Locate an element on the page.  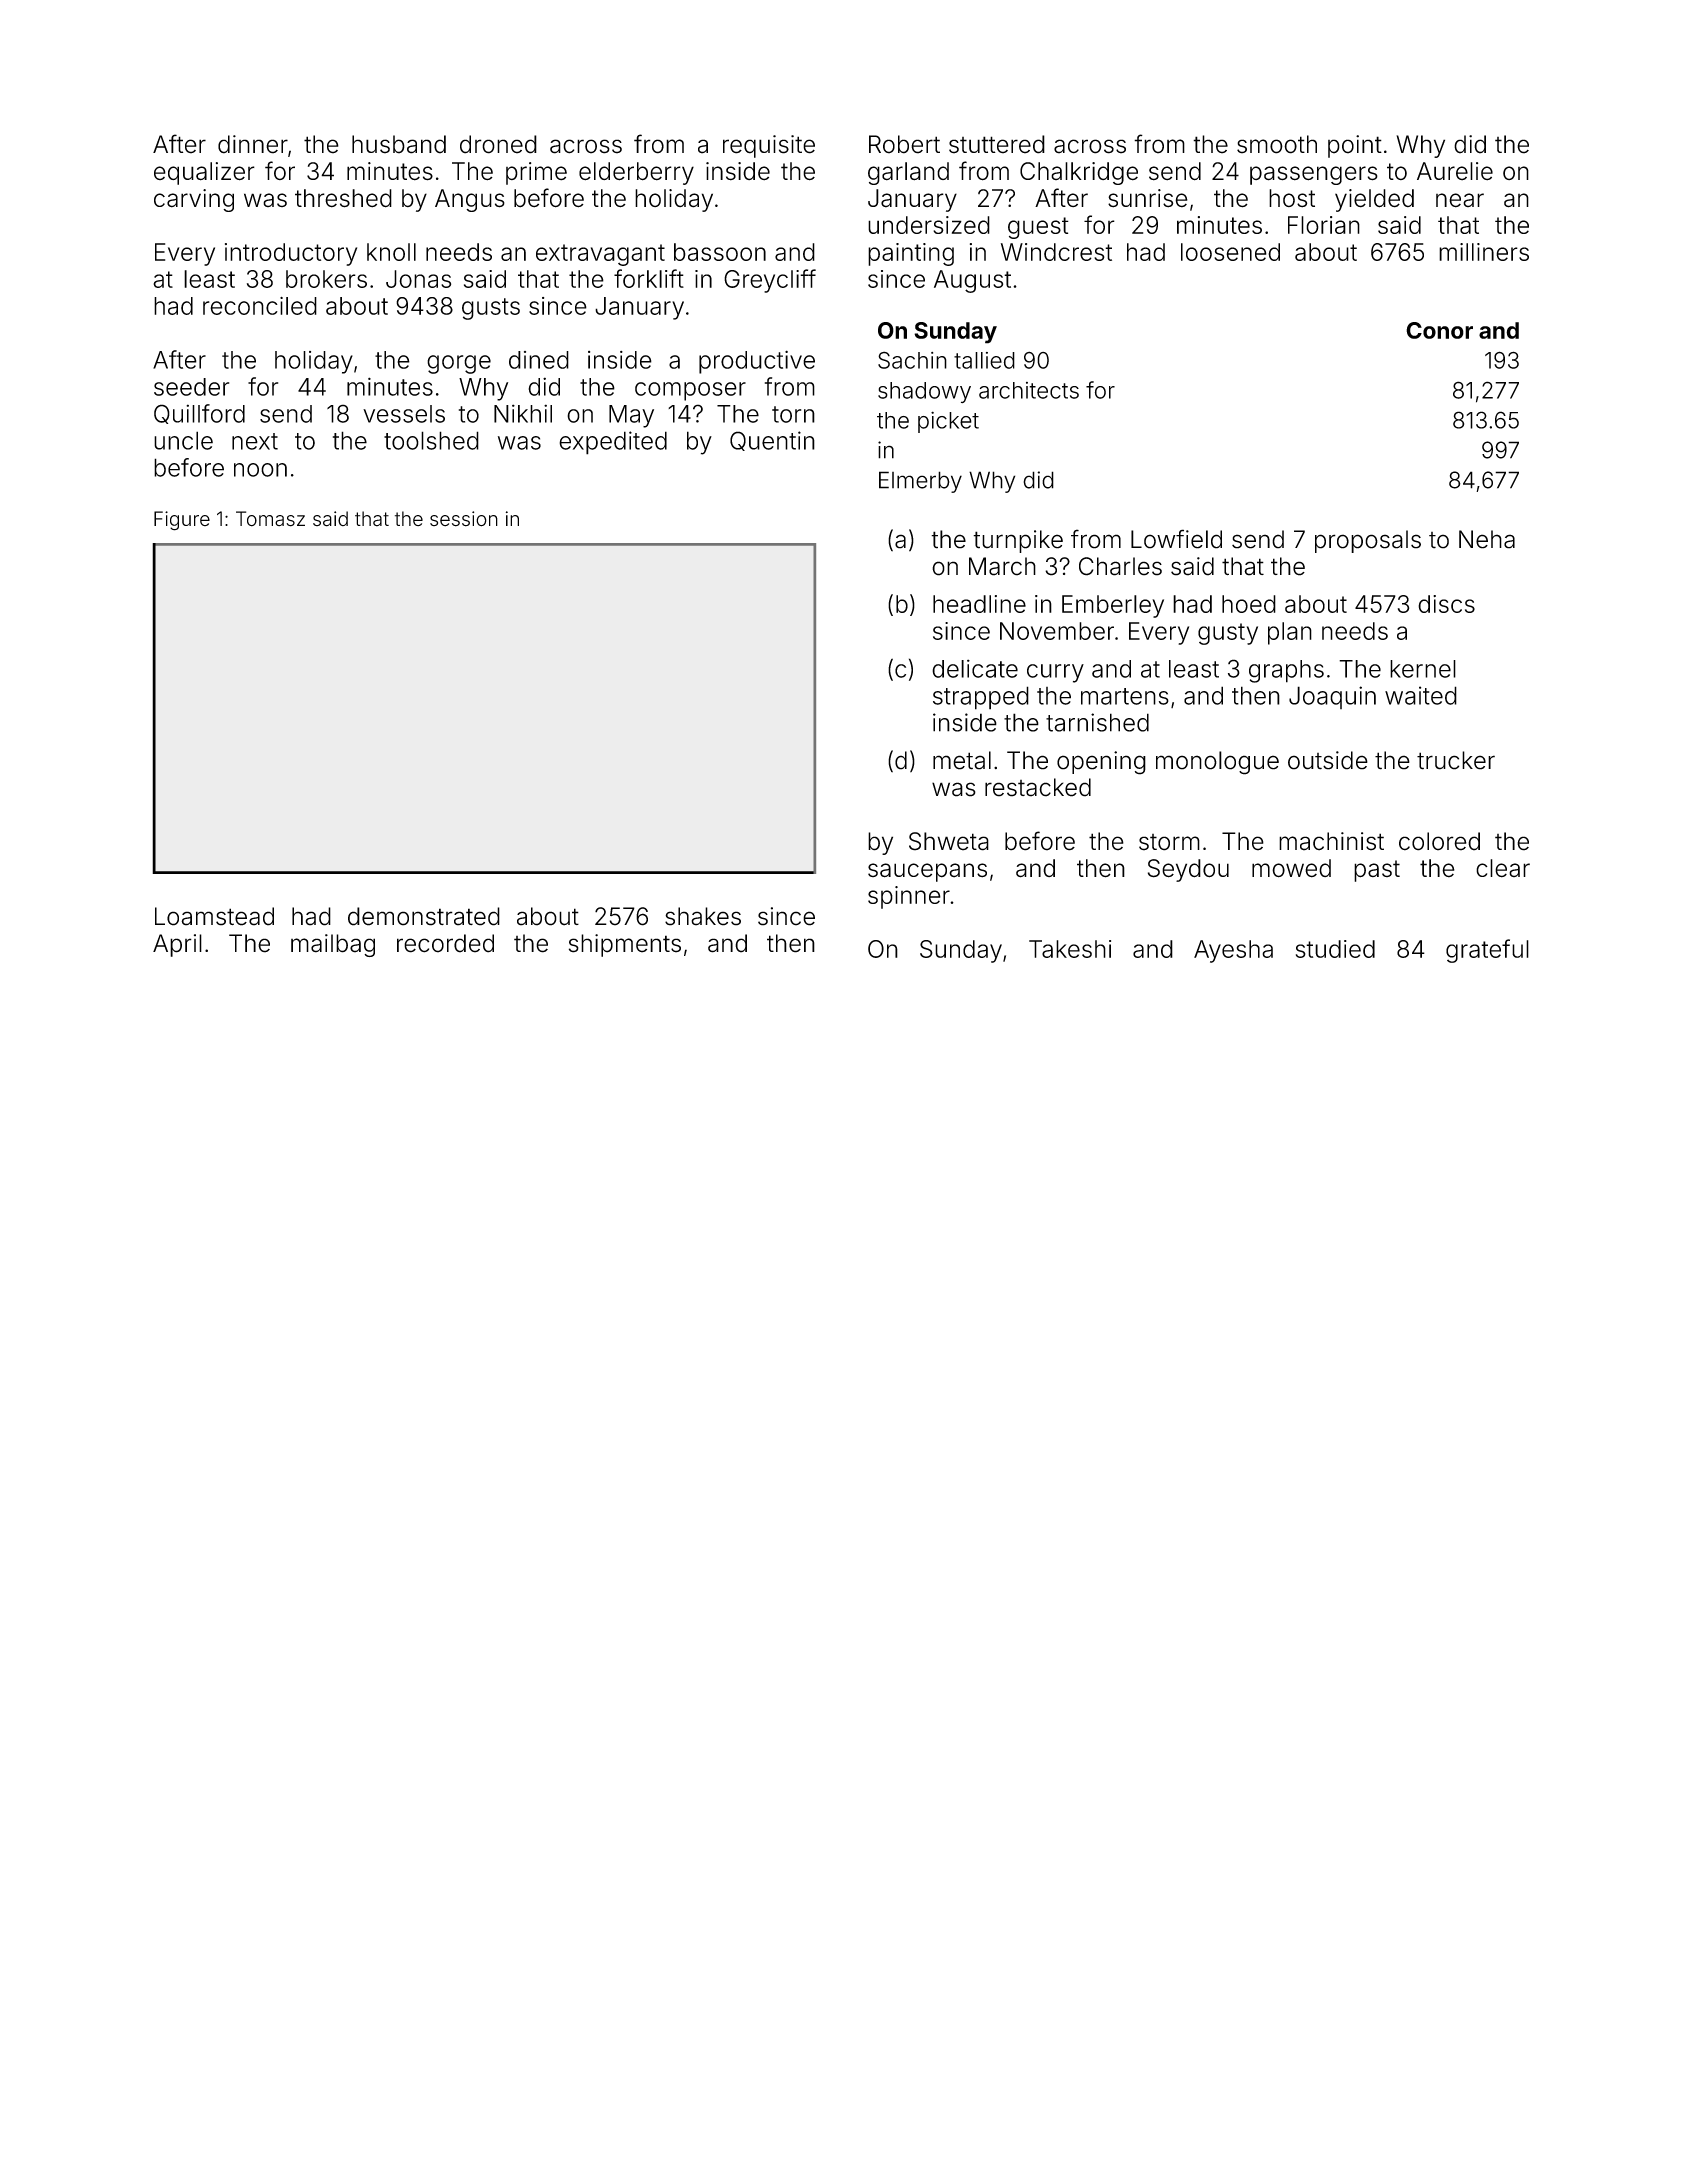
session is located at coordinates (464, 519).
